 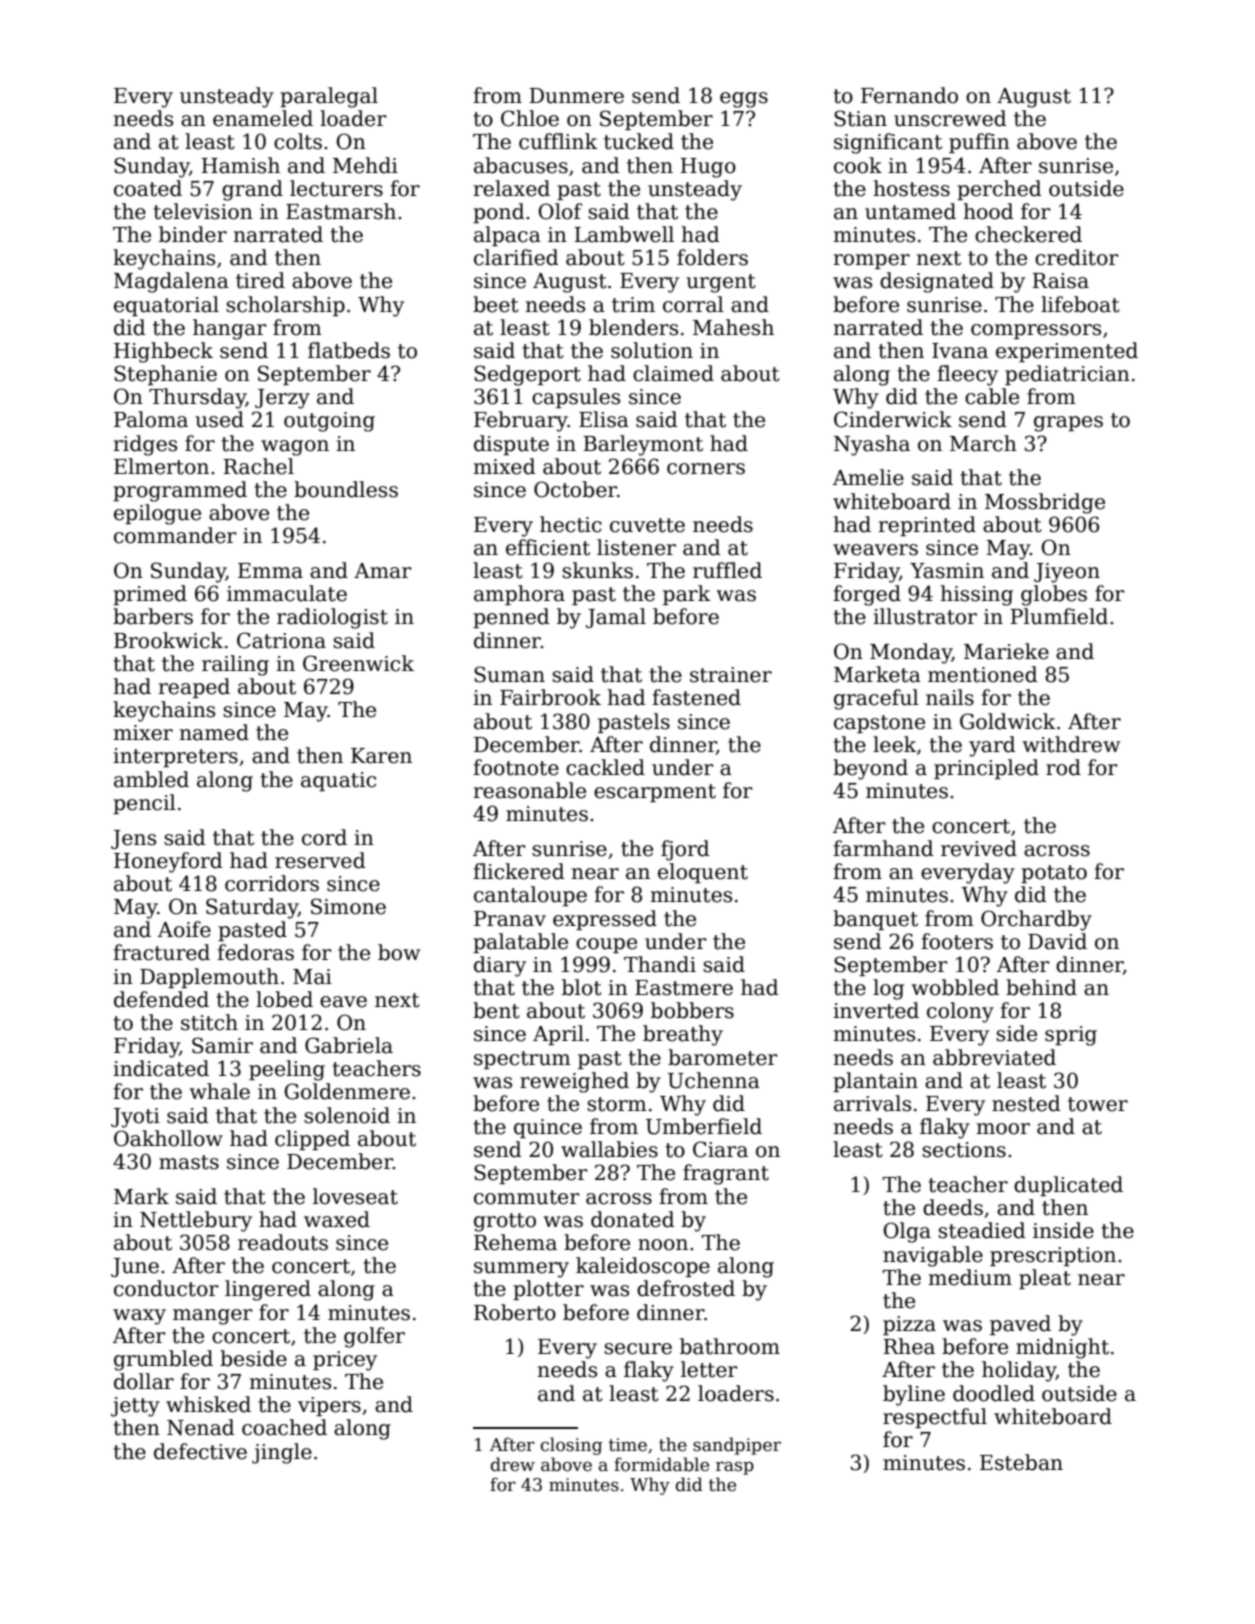 I want to click on byline, so click(x=914, y=1395).
